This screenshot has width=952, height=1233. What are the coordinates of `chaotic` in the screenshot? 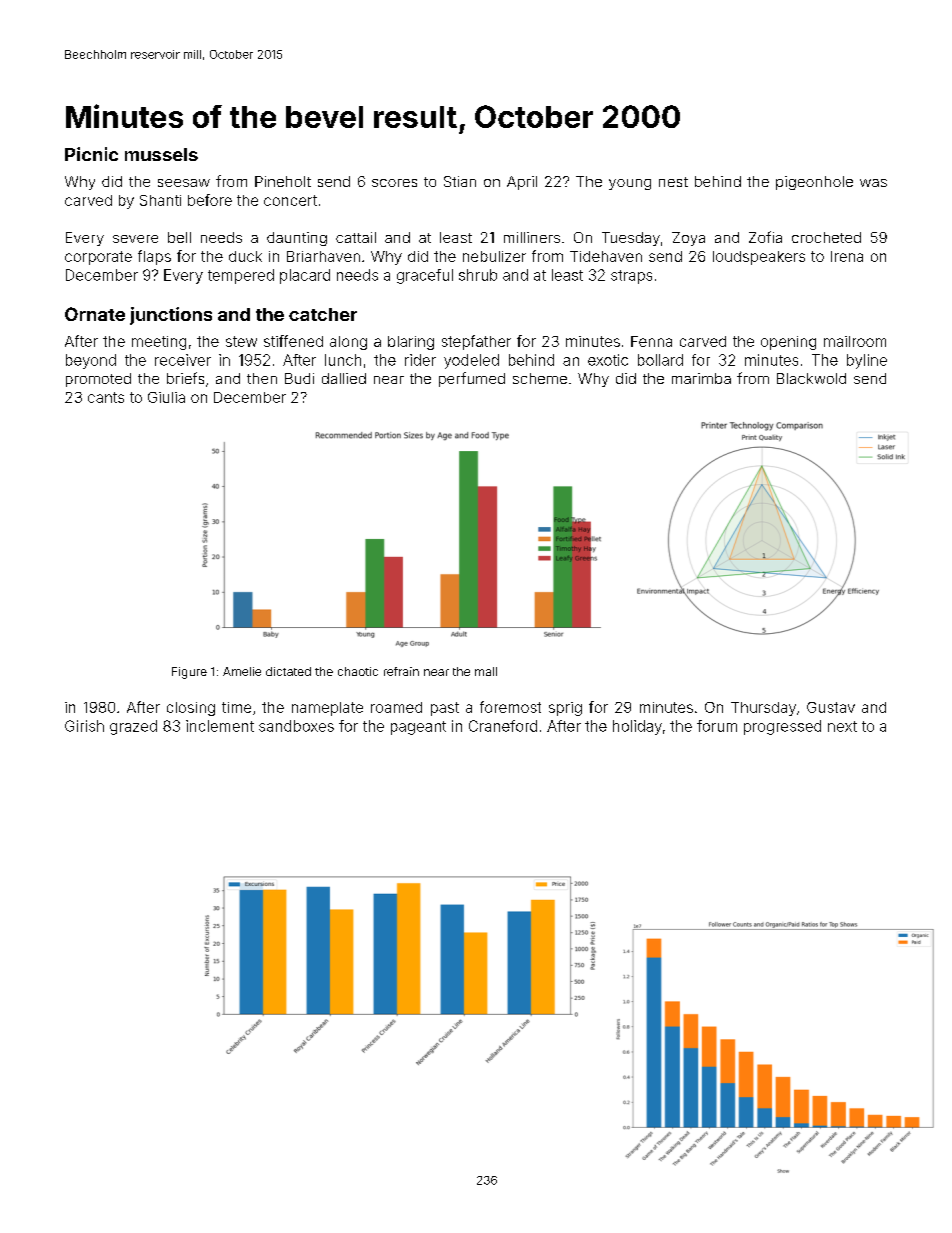 It's located at (358, 671).
